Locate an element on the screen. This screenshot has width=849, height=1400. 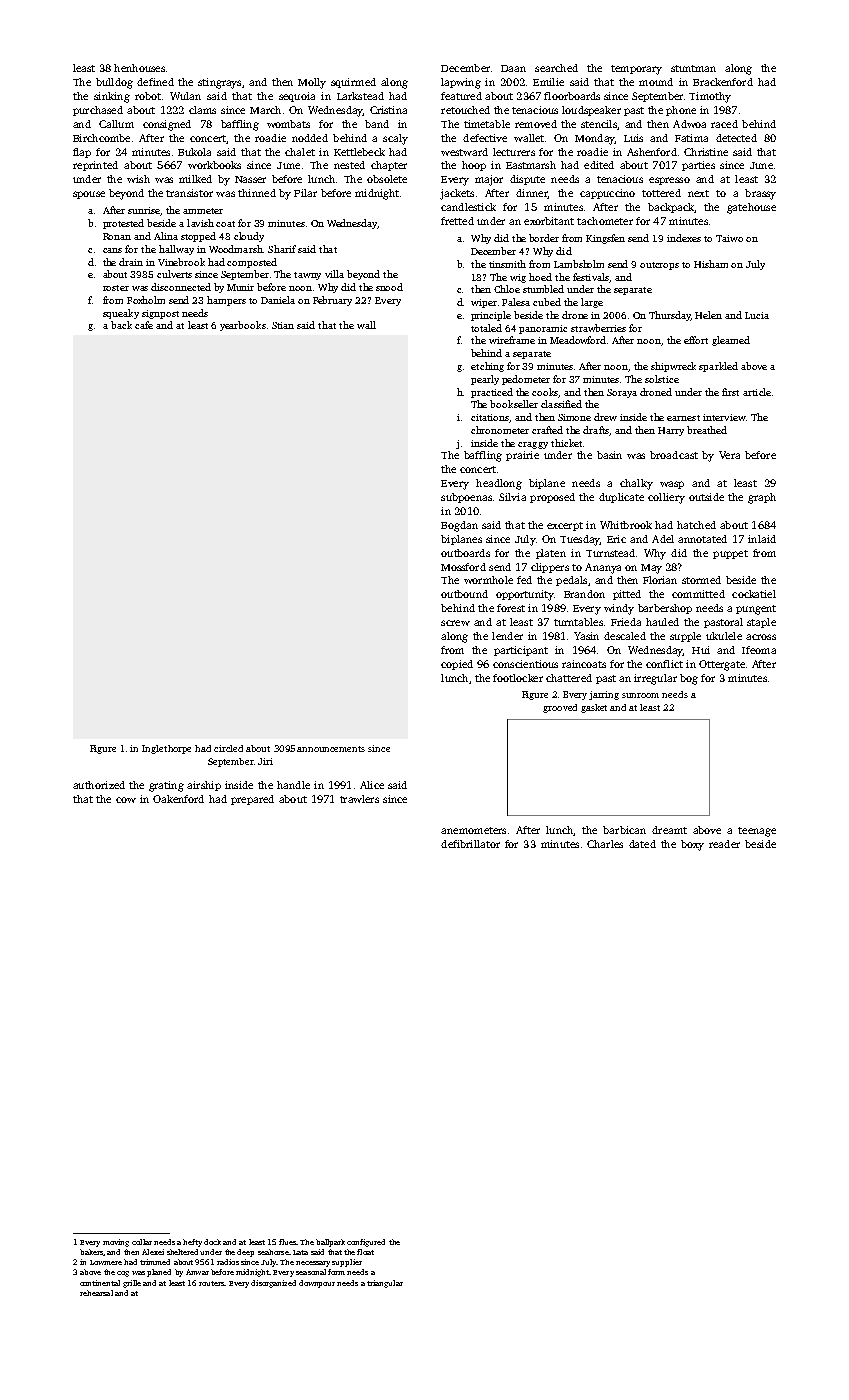
dispute is located at coordinates (527, 180).
